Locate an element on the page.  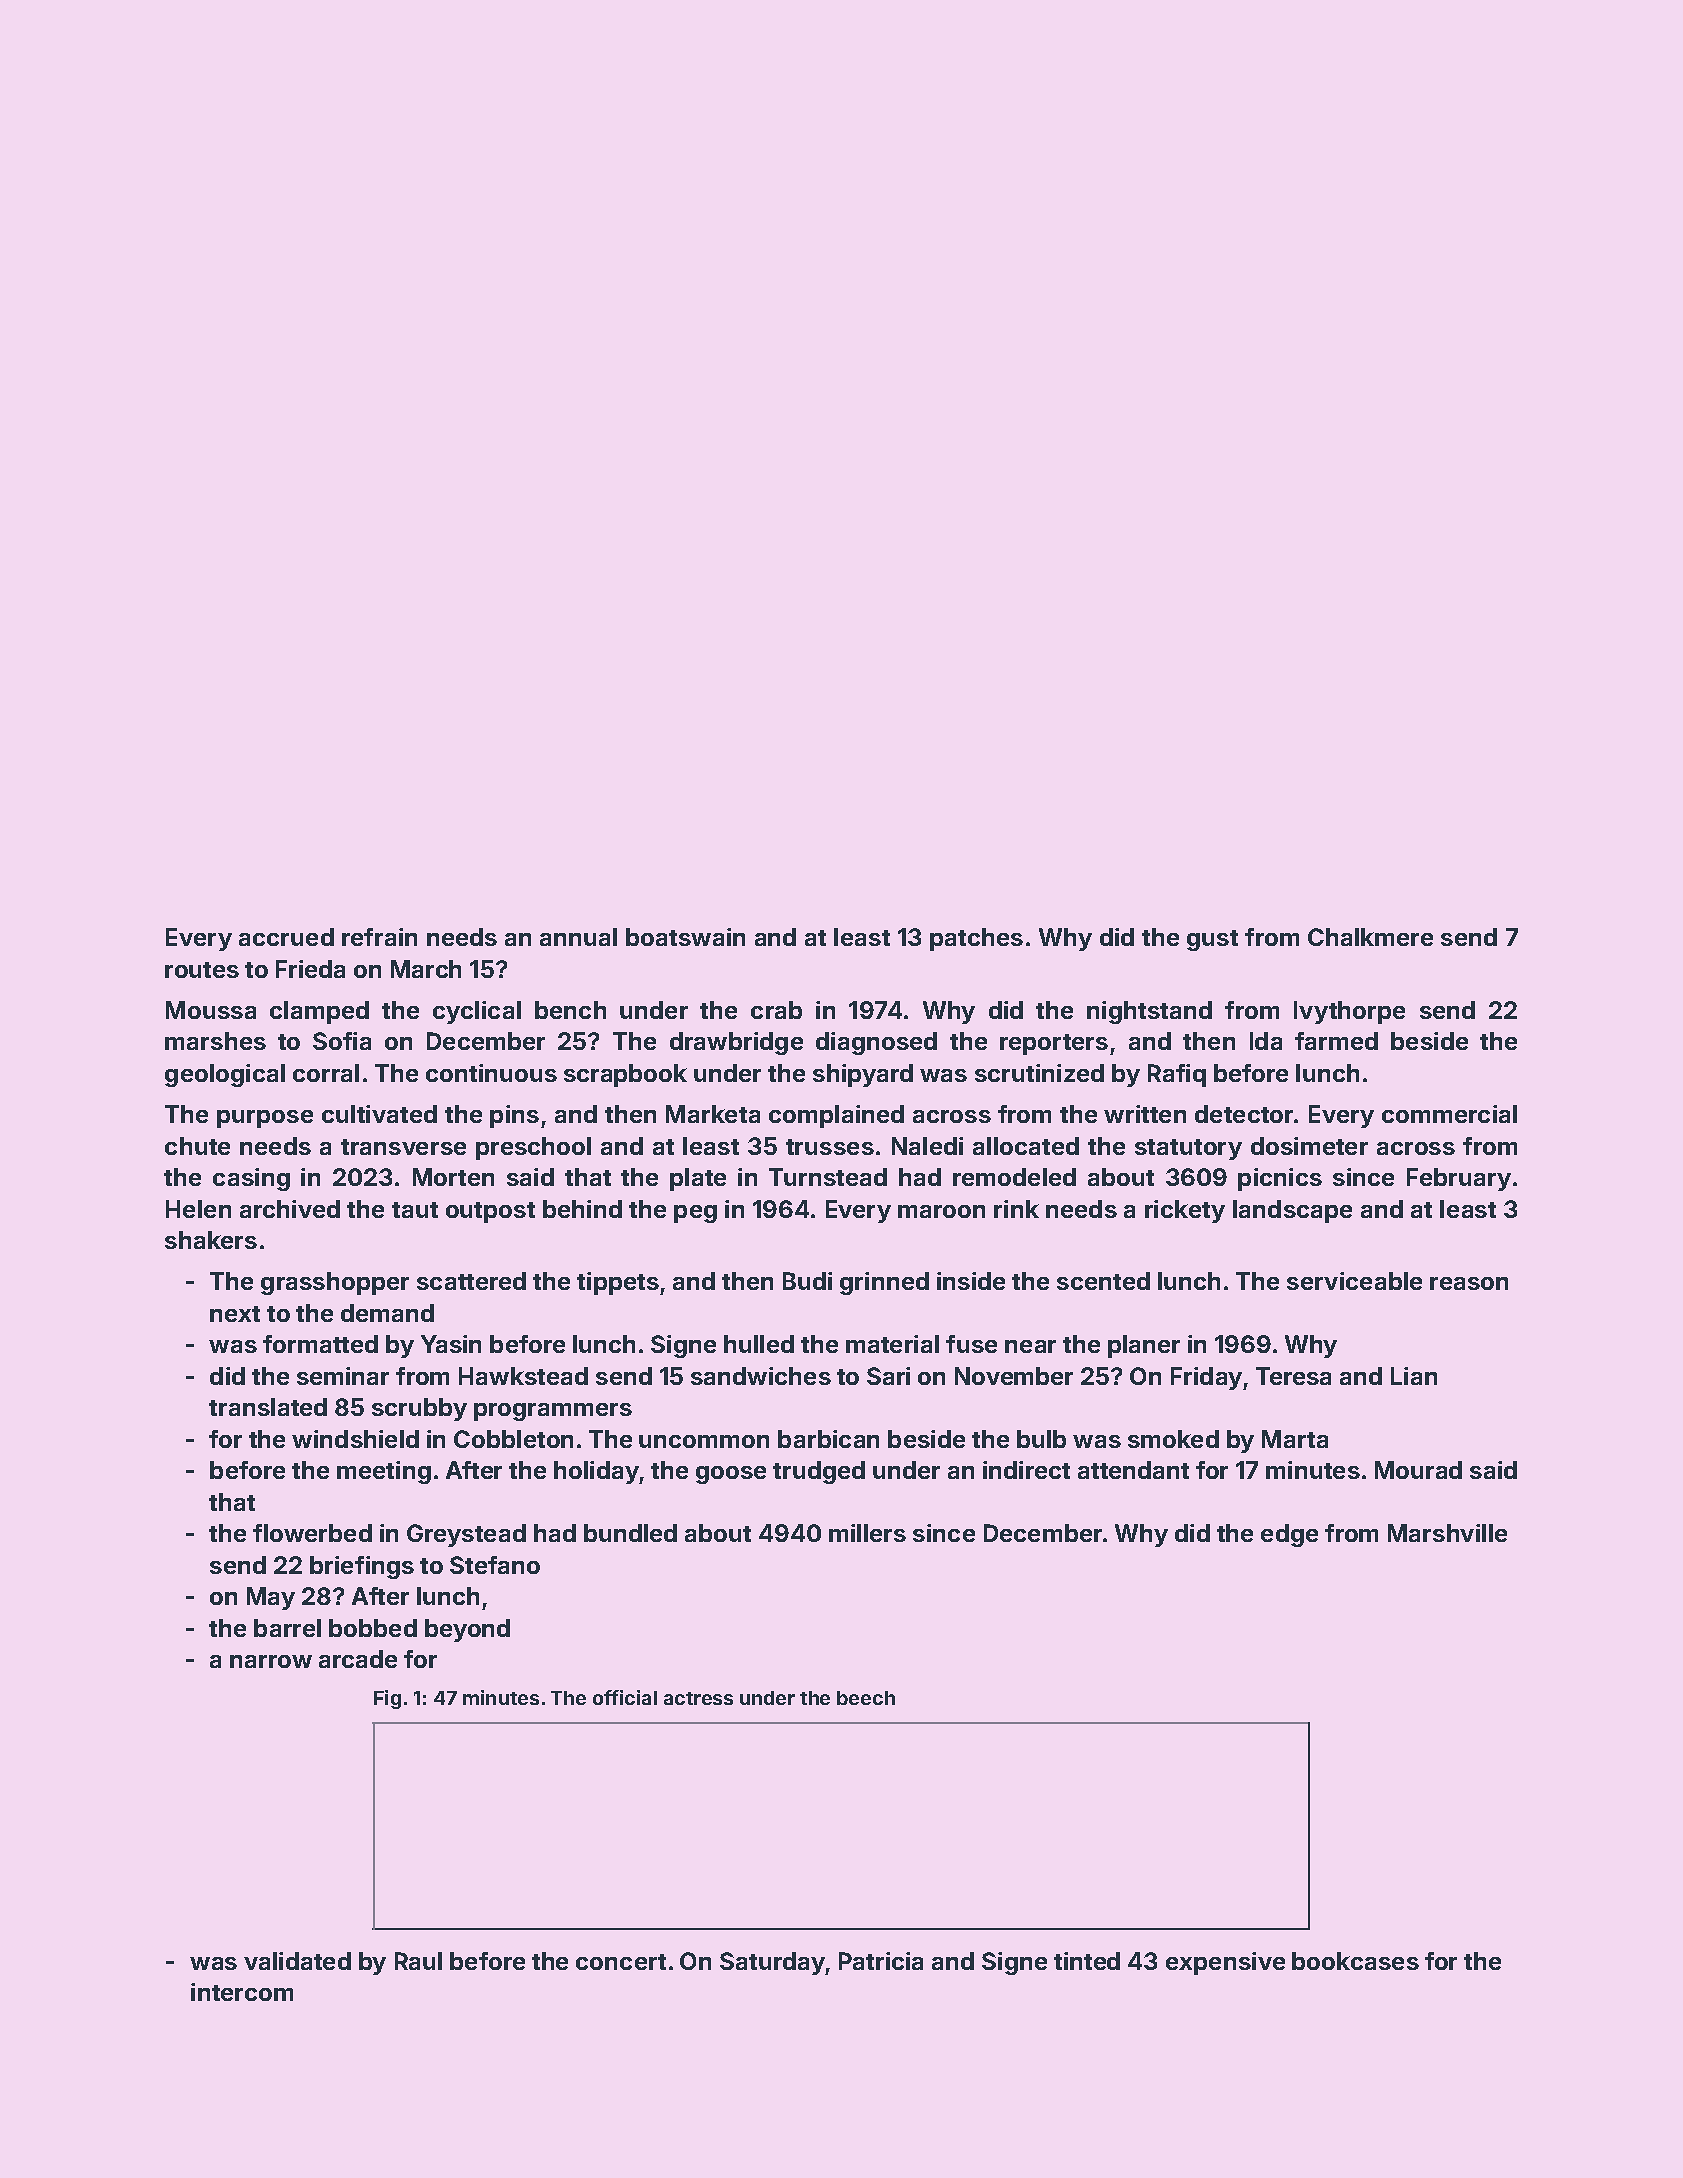
narrow is located at coordinates (271, 1661).
